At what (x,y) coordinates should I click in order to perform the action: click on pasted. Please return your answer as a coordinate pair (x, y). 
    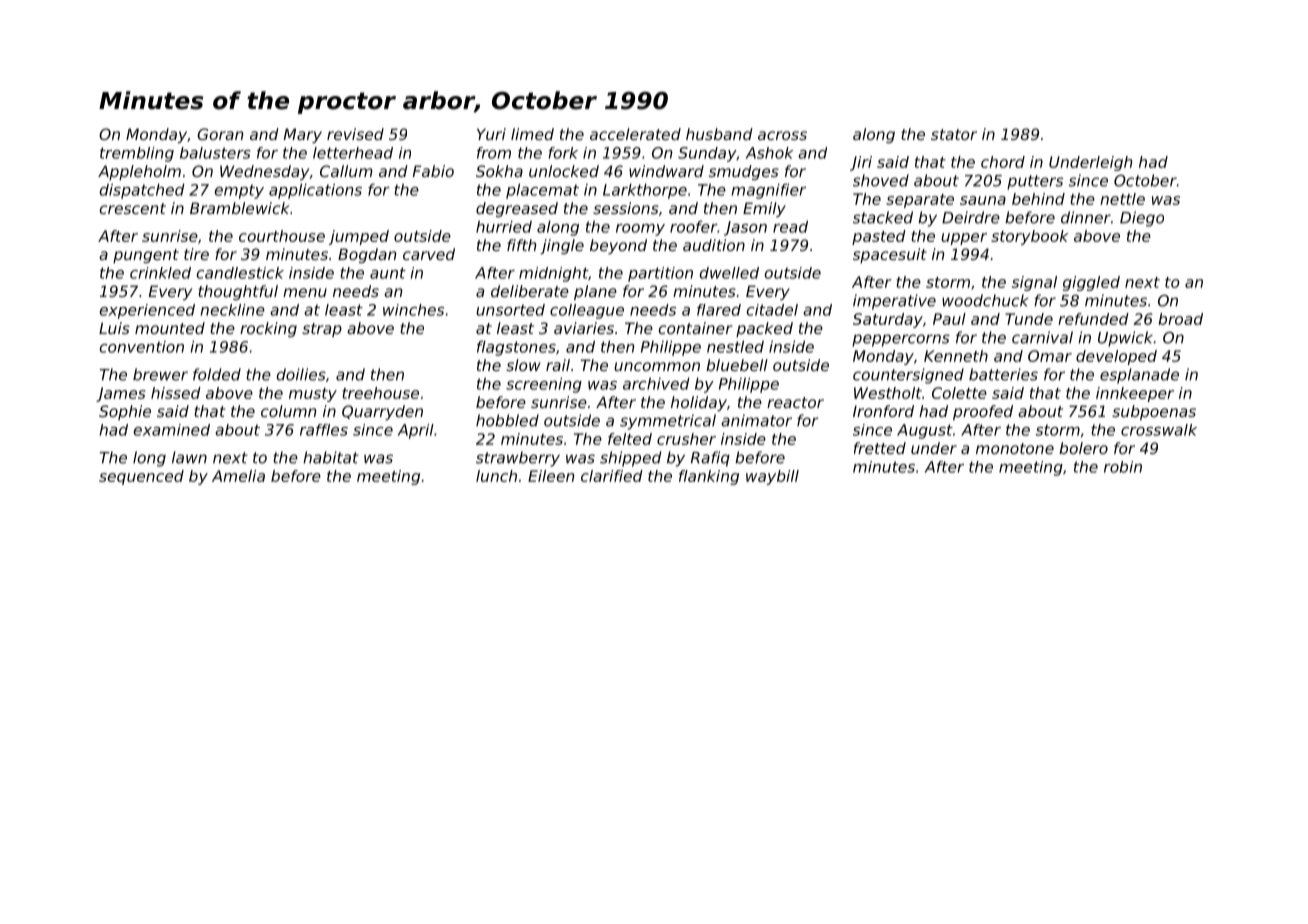
    Looking at the image, I should click on (879, 237).
